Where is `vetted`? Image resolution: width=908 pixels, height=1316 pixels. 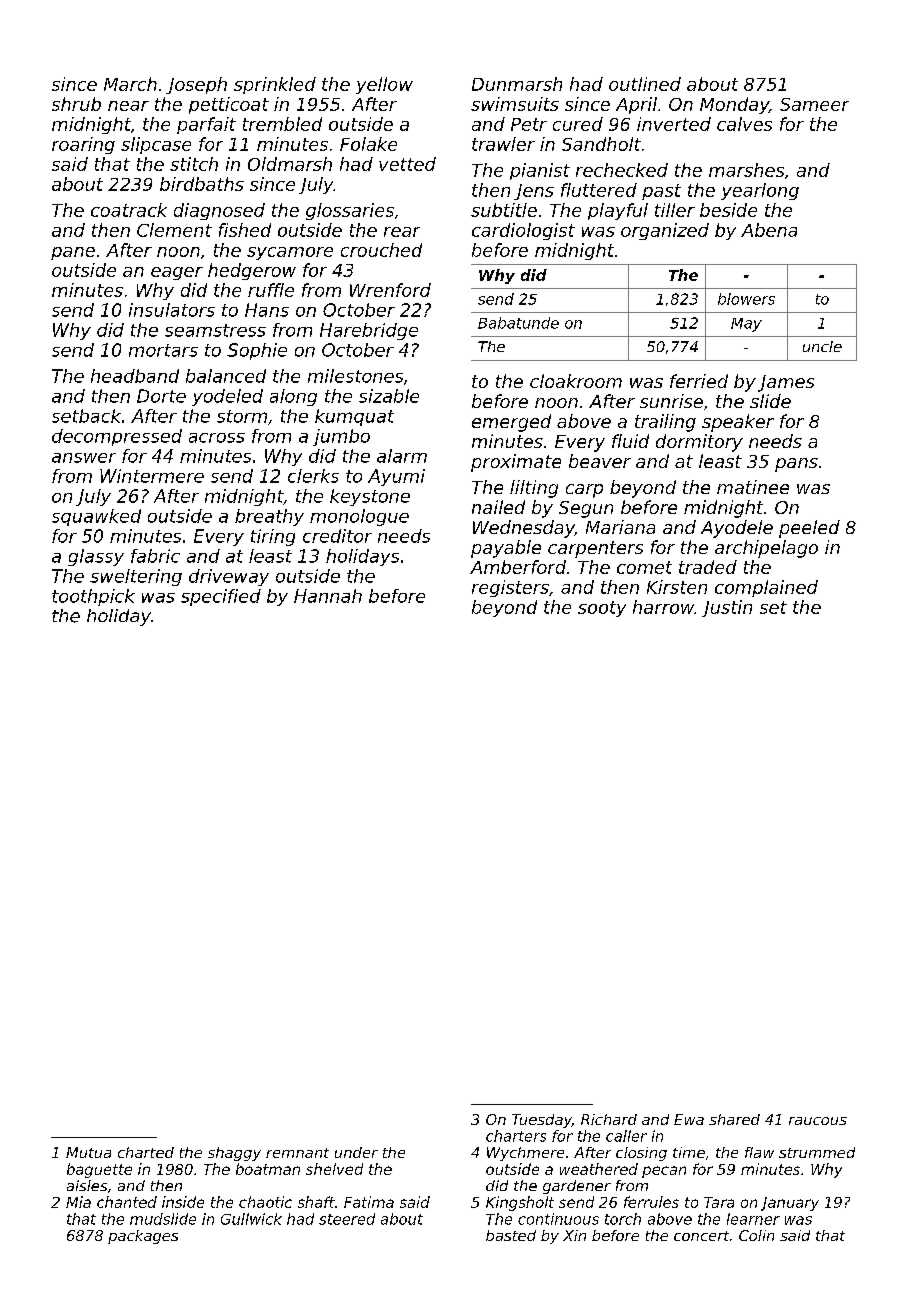 vetted is located at coordinates (407, 164).
